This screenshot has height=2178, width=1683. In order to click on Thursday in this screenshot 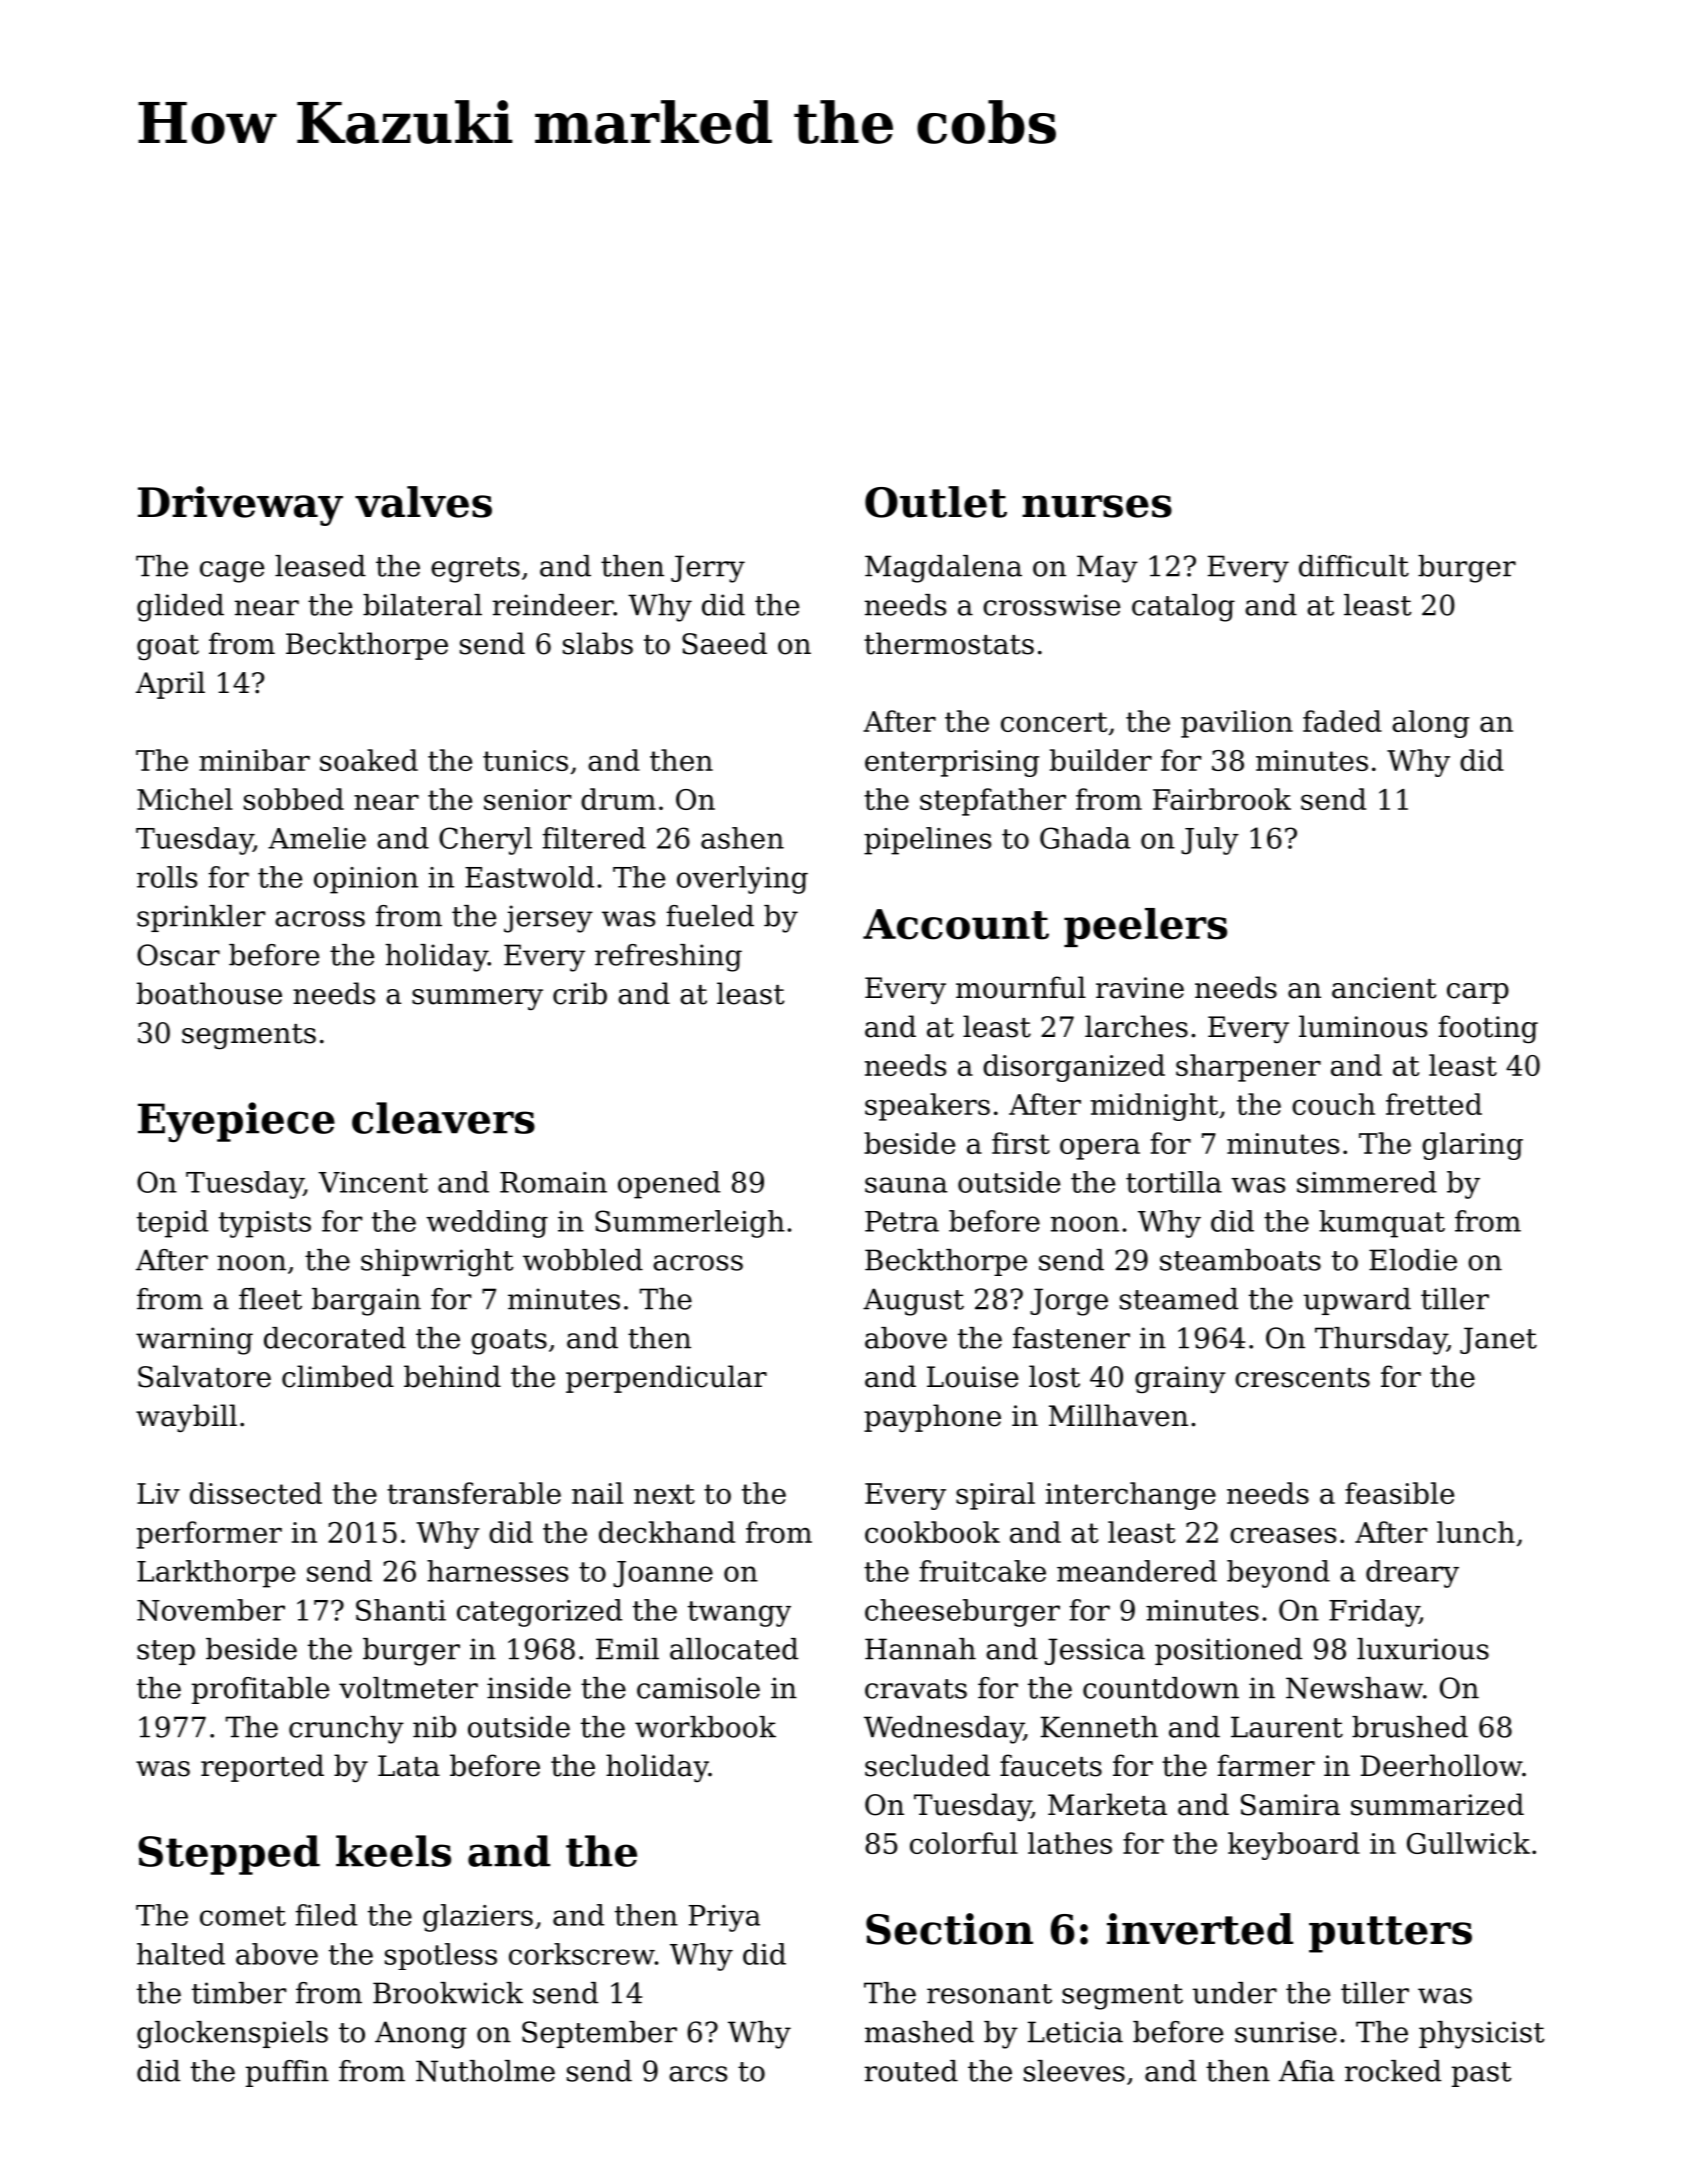, I will do `click(1381, 1341)`.
